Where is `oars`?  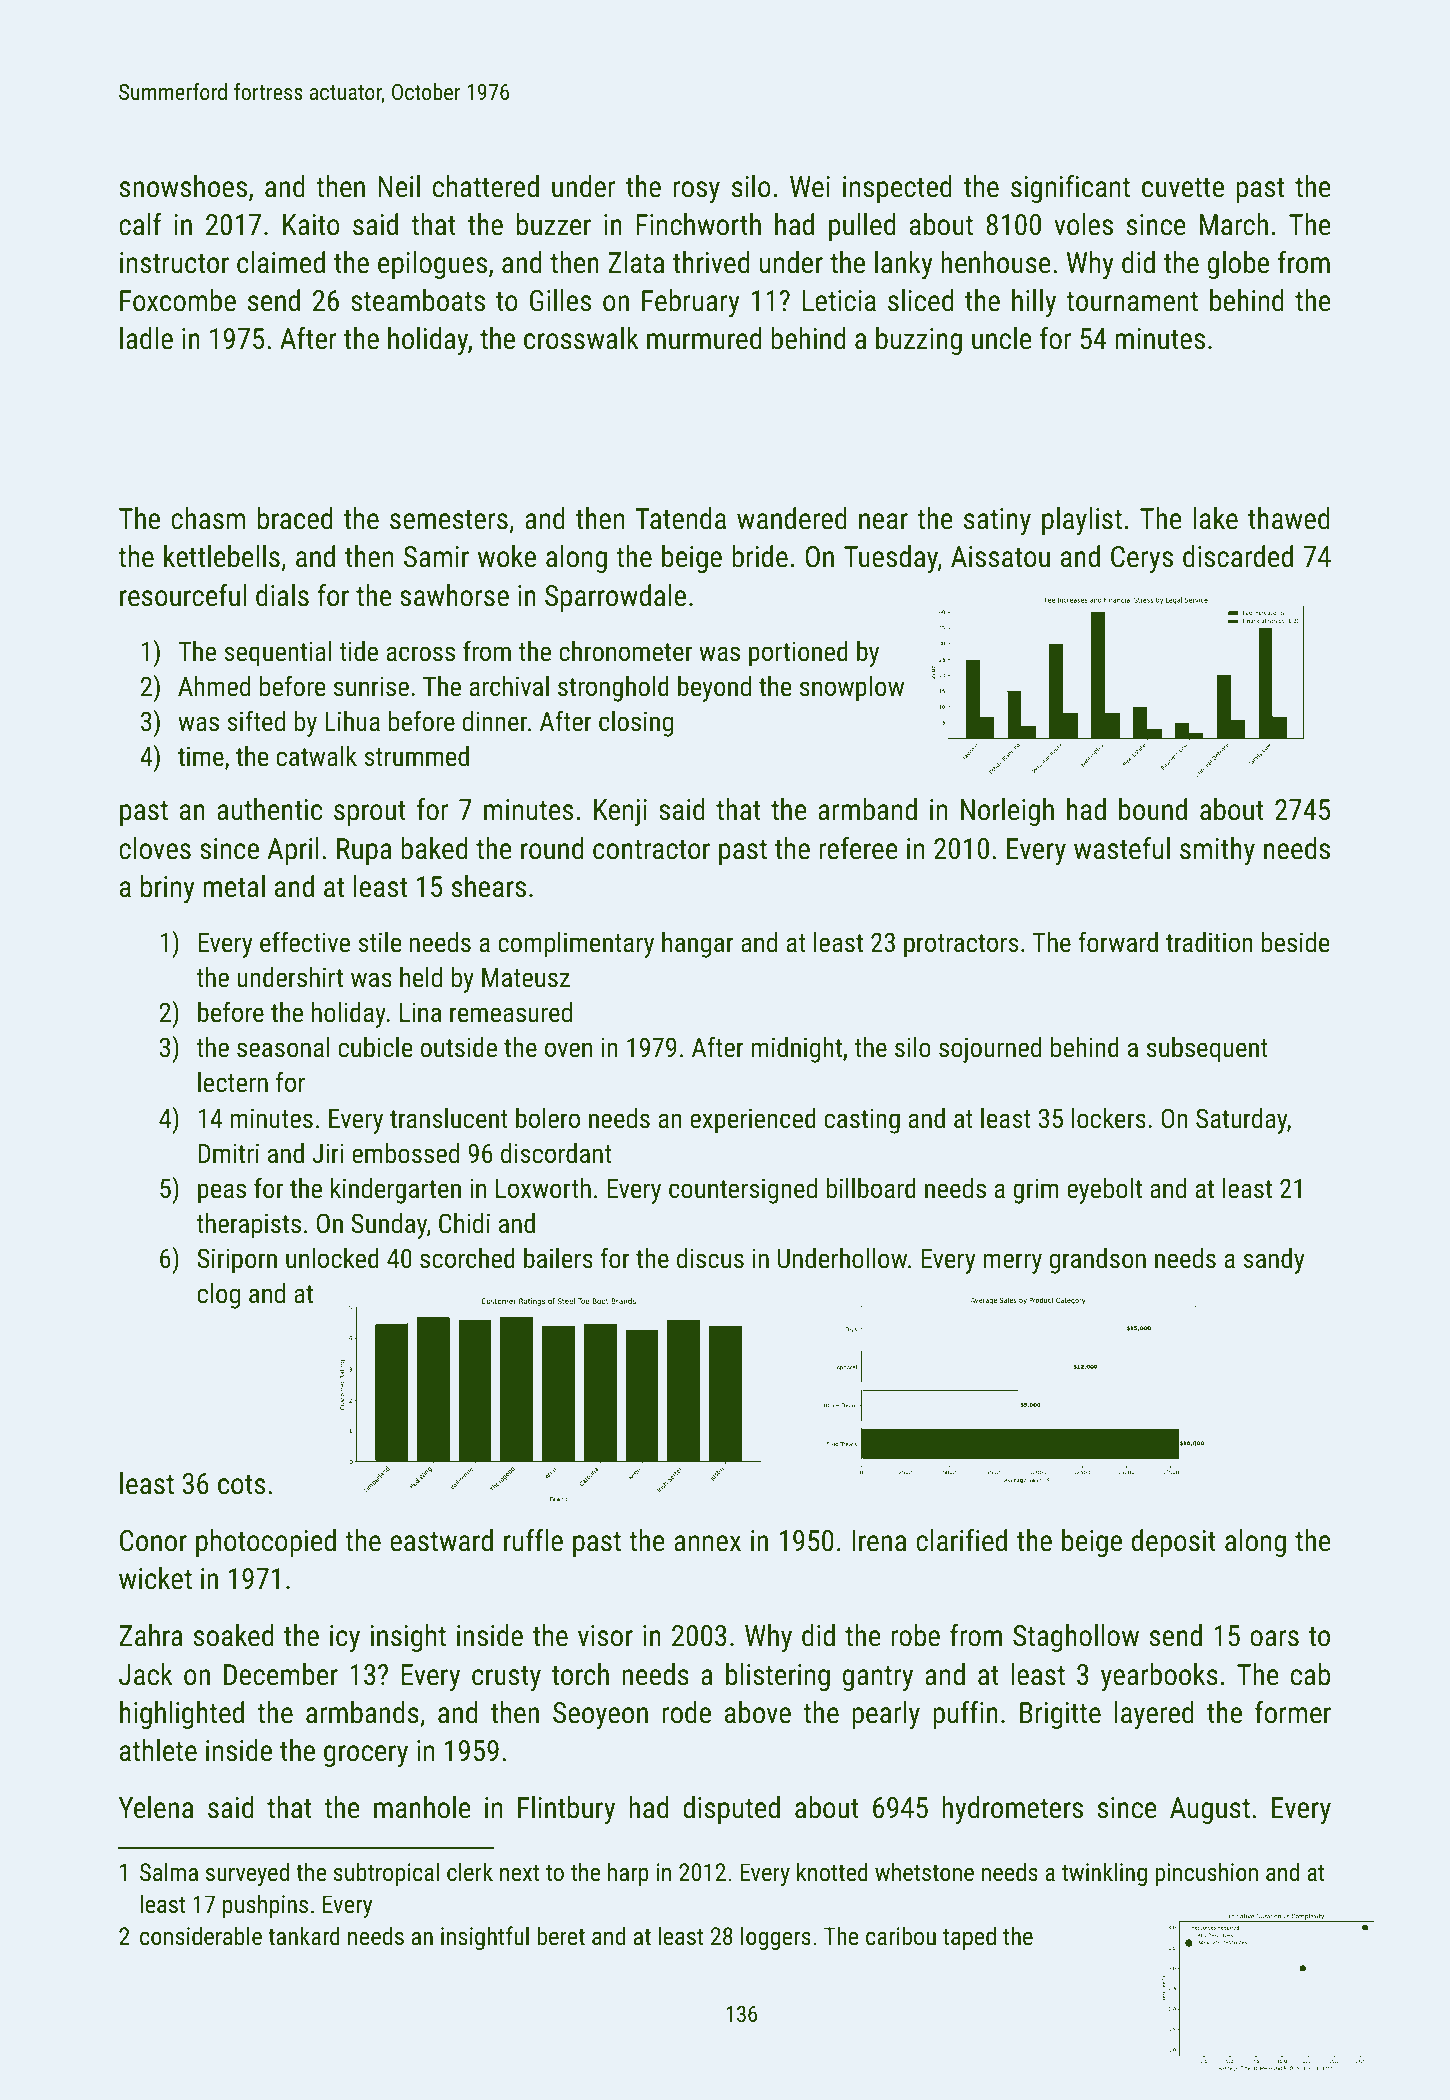 oars is located at coordinates (1274, 1638).
